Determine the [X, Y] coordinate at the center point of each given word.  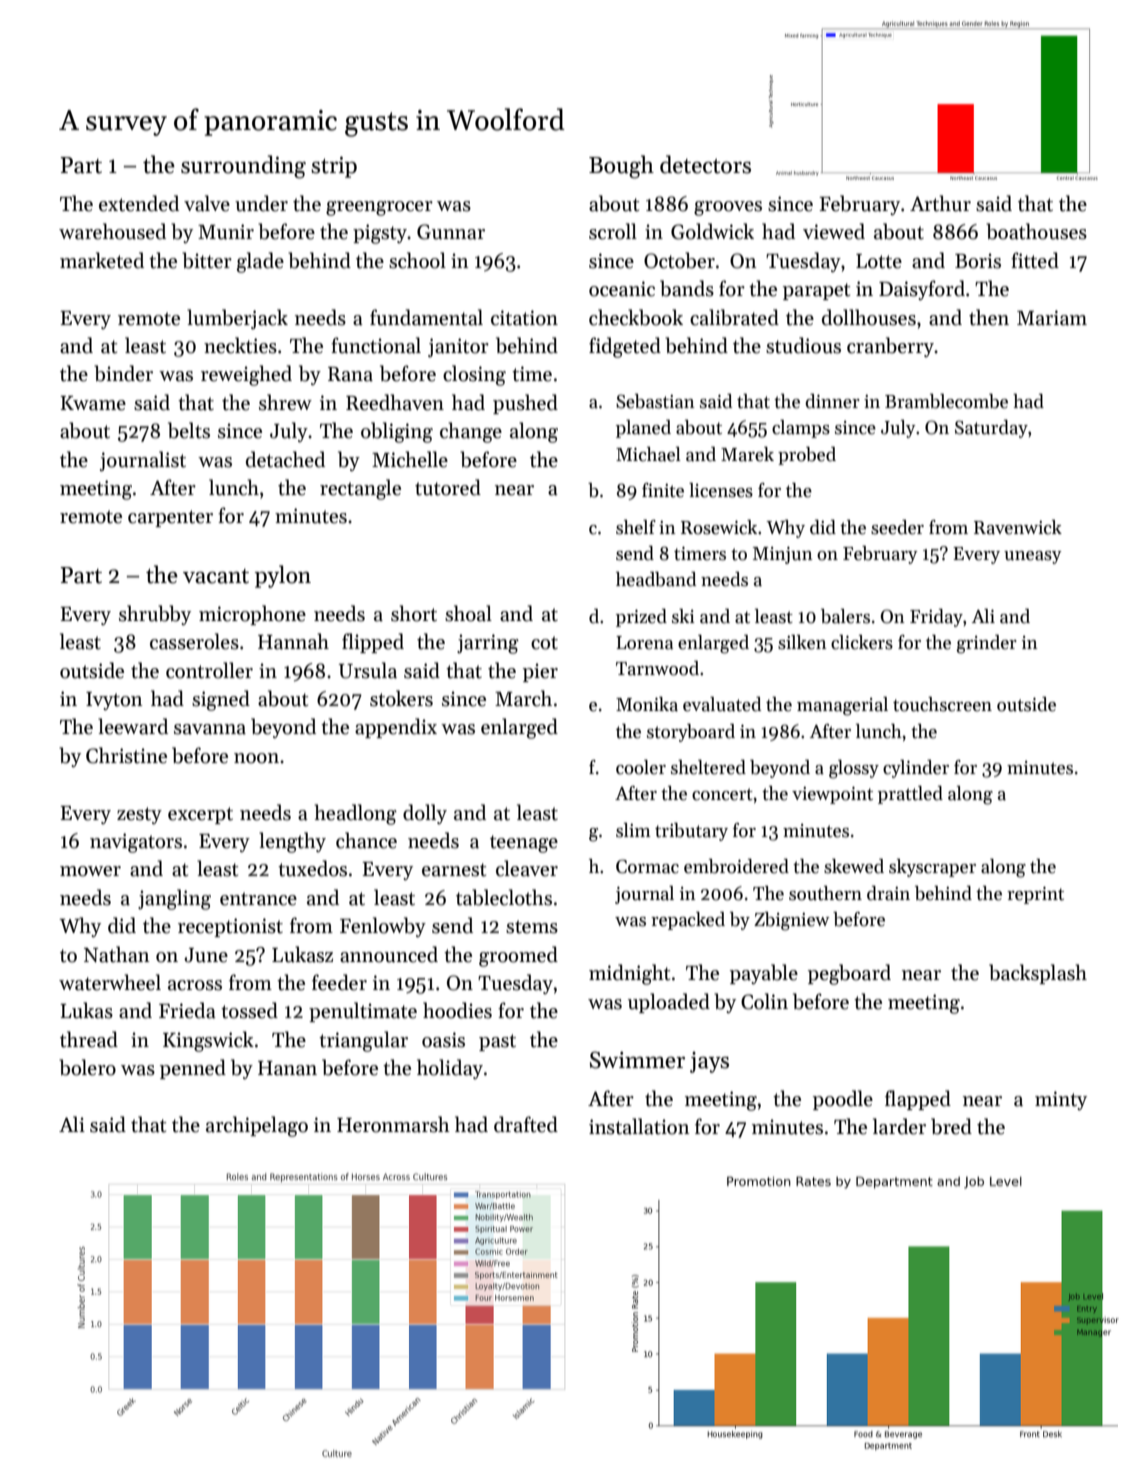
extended [139, 203]
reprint [1035, 895]
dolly [425, 814]
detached [285, 459]
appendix [396, 728]
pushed [525, 404]
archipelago [257, 1126]
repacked [688, 921]
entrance [258, 899]
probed [807, 456]
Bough [621, 167]
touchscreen [942, 704]
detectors [705, 164]
